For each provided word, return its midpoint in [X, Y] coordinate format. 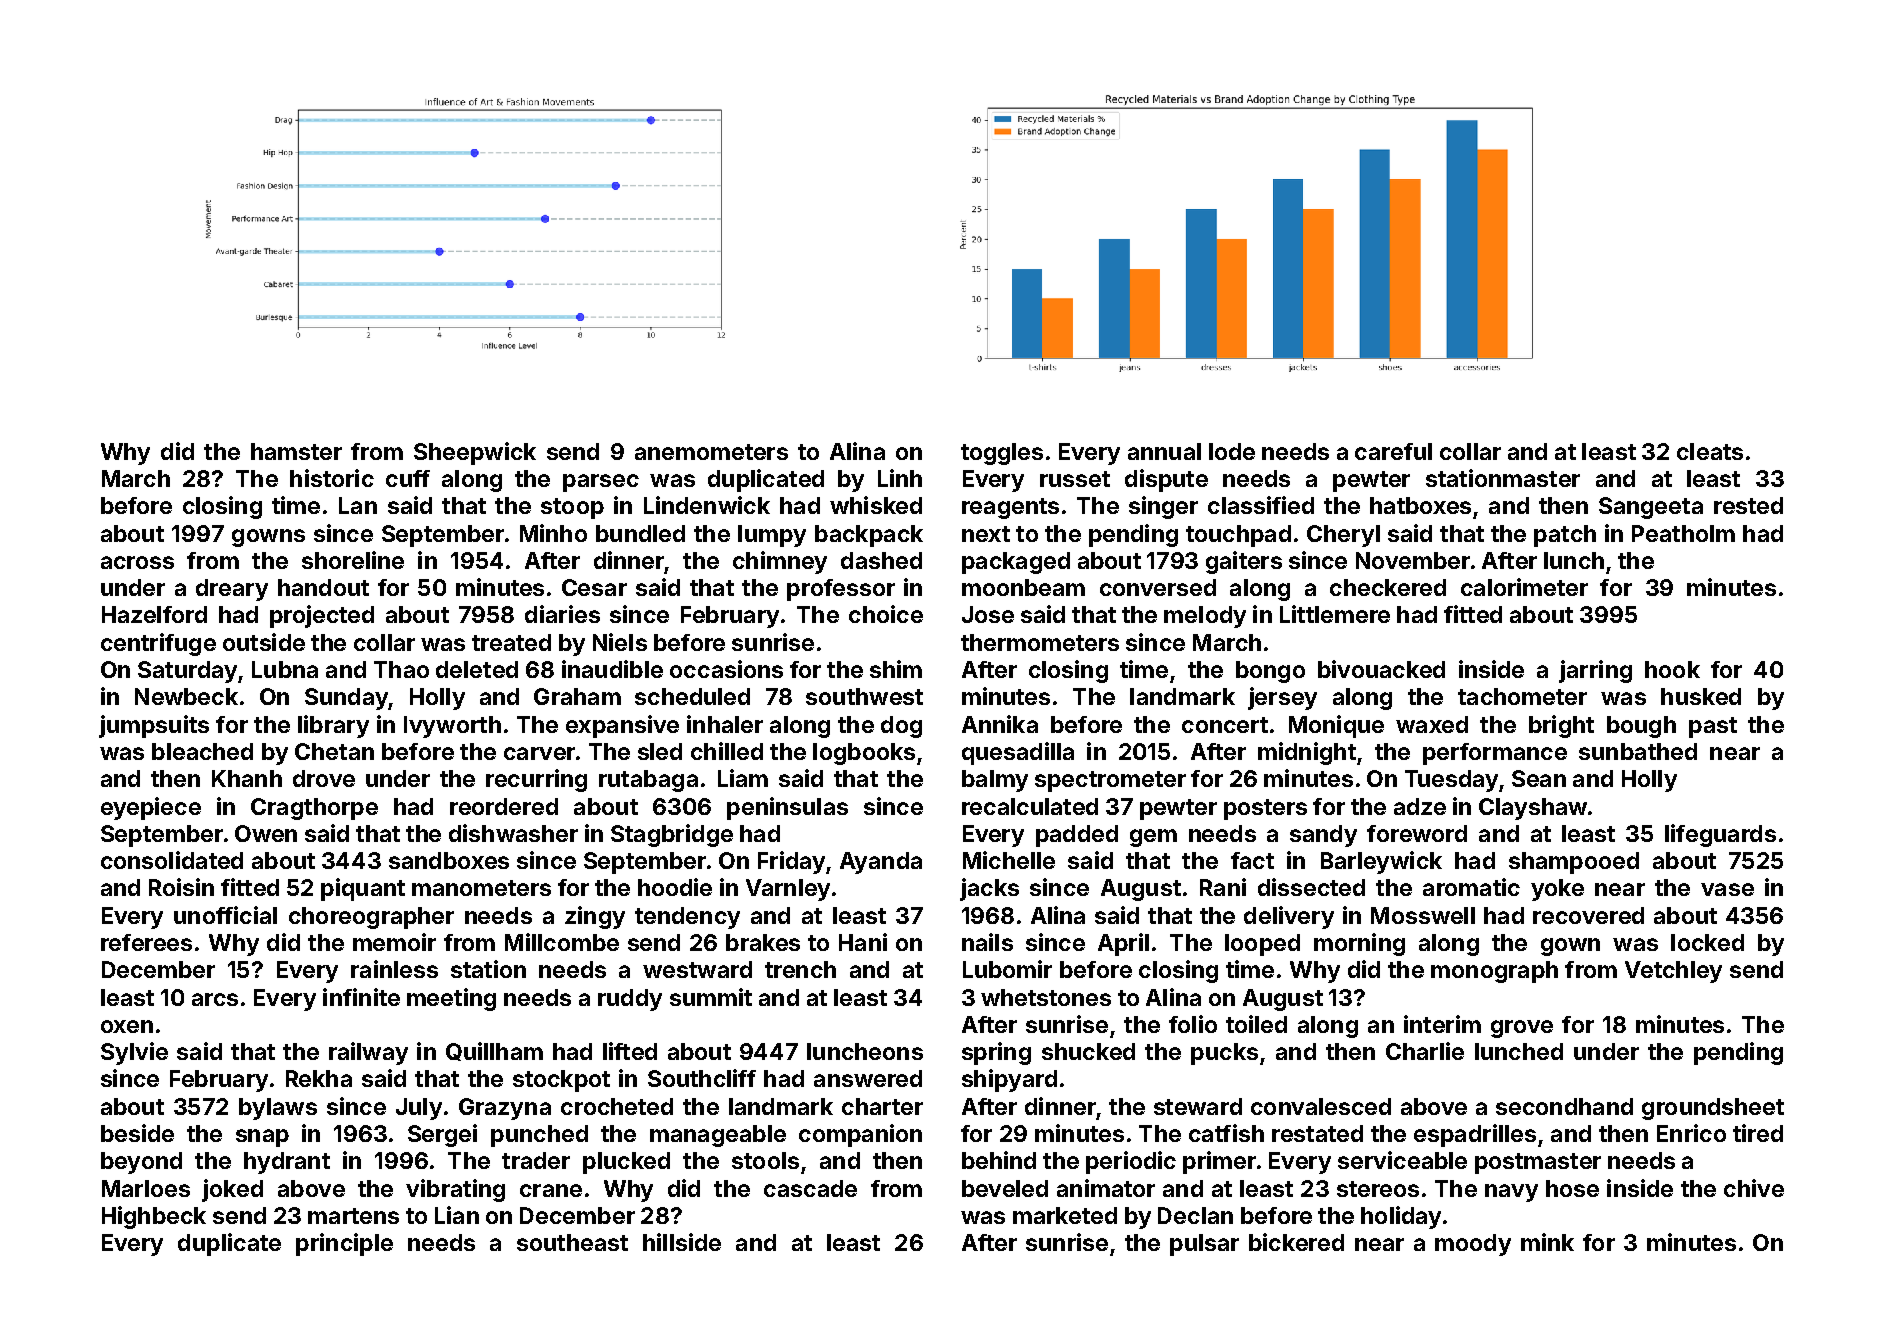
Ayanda [881, 863]
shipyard [1009, 1080]
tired [1758, 1133]
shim [896, 669]
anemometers [711, 452]
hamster [296, 451]
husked [1701, 696]
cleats [1710, 451]
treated [511, 642]
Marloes [146, 1188]
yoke [1557, 890]
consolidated [172, 860]
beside [137, 1133]
